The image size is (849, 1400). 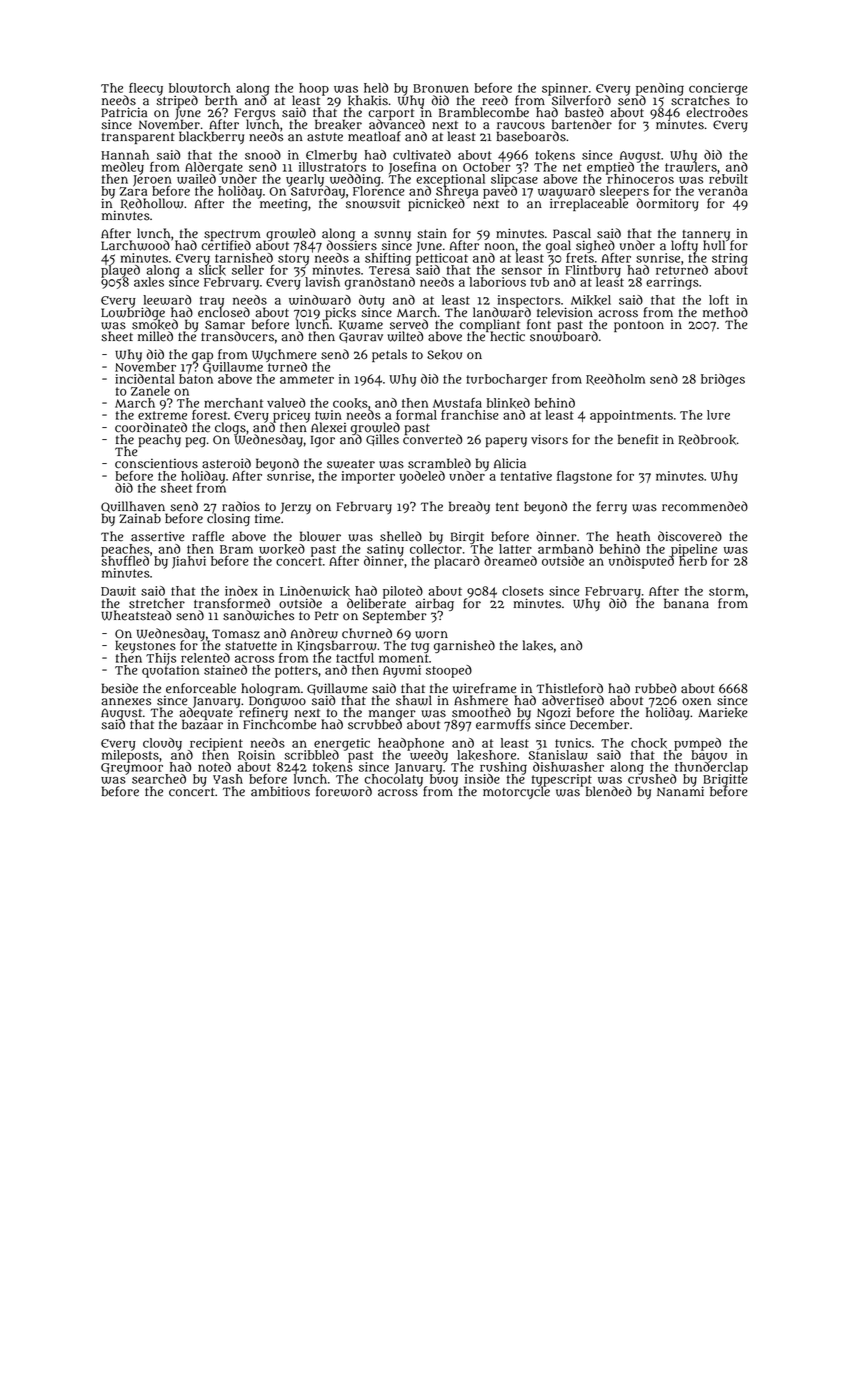 I want to click on beside, so click(x=120, y=688).
